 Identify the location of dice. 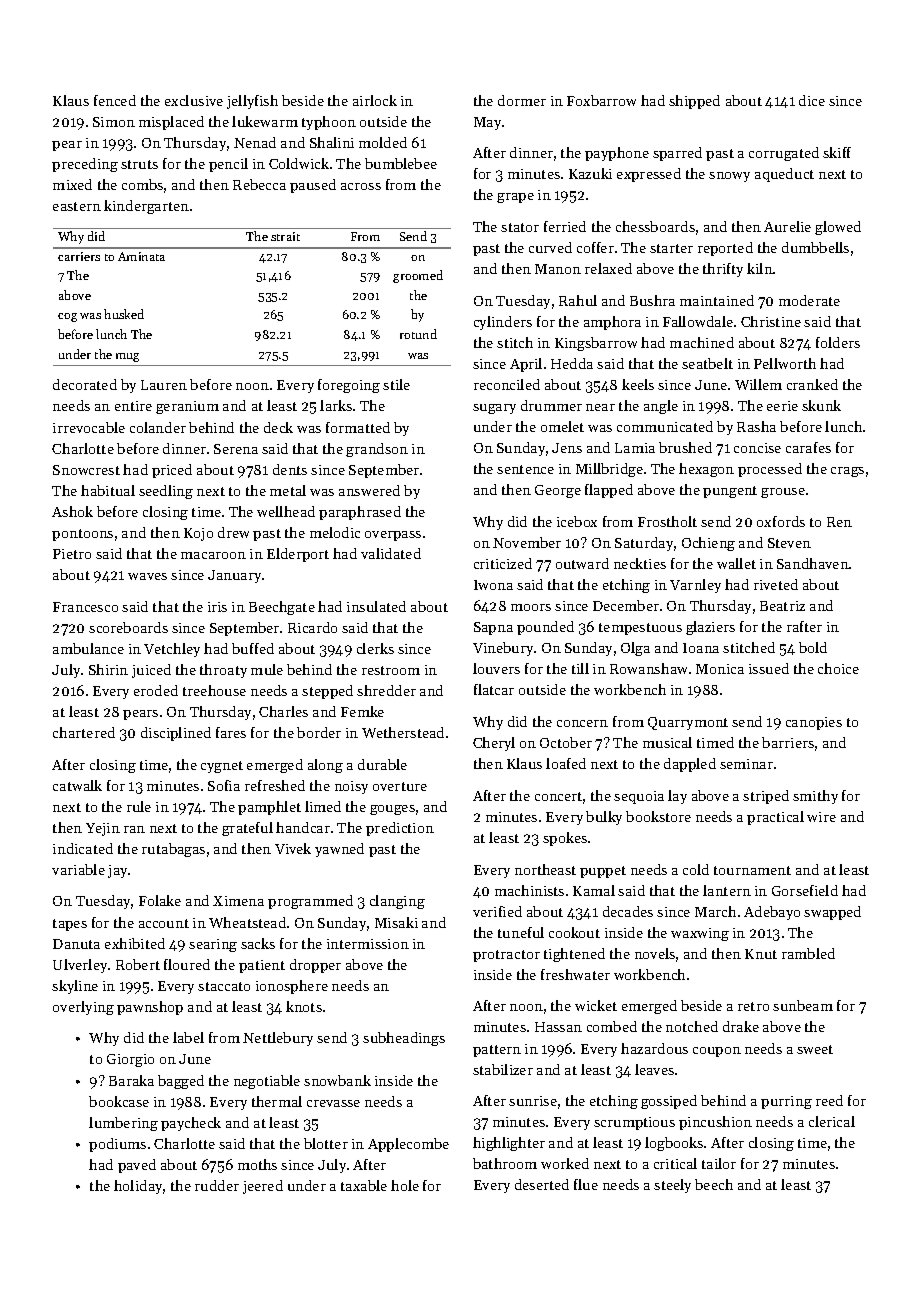
(812, 100).
